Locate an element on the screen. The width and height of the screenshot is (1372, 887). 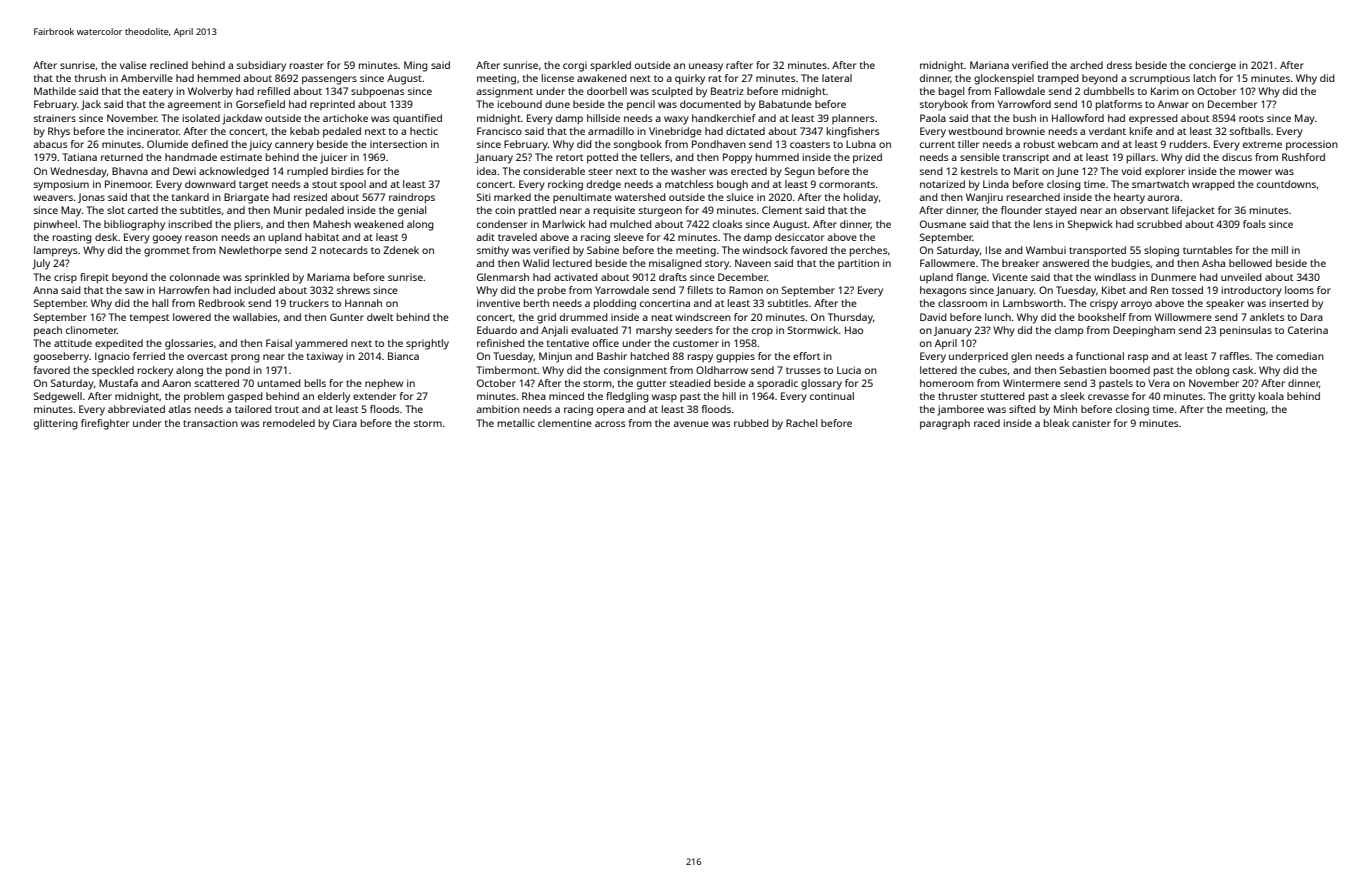
planners is located at coordinates (853, 119).
